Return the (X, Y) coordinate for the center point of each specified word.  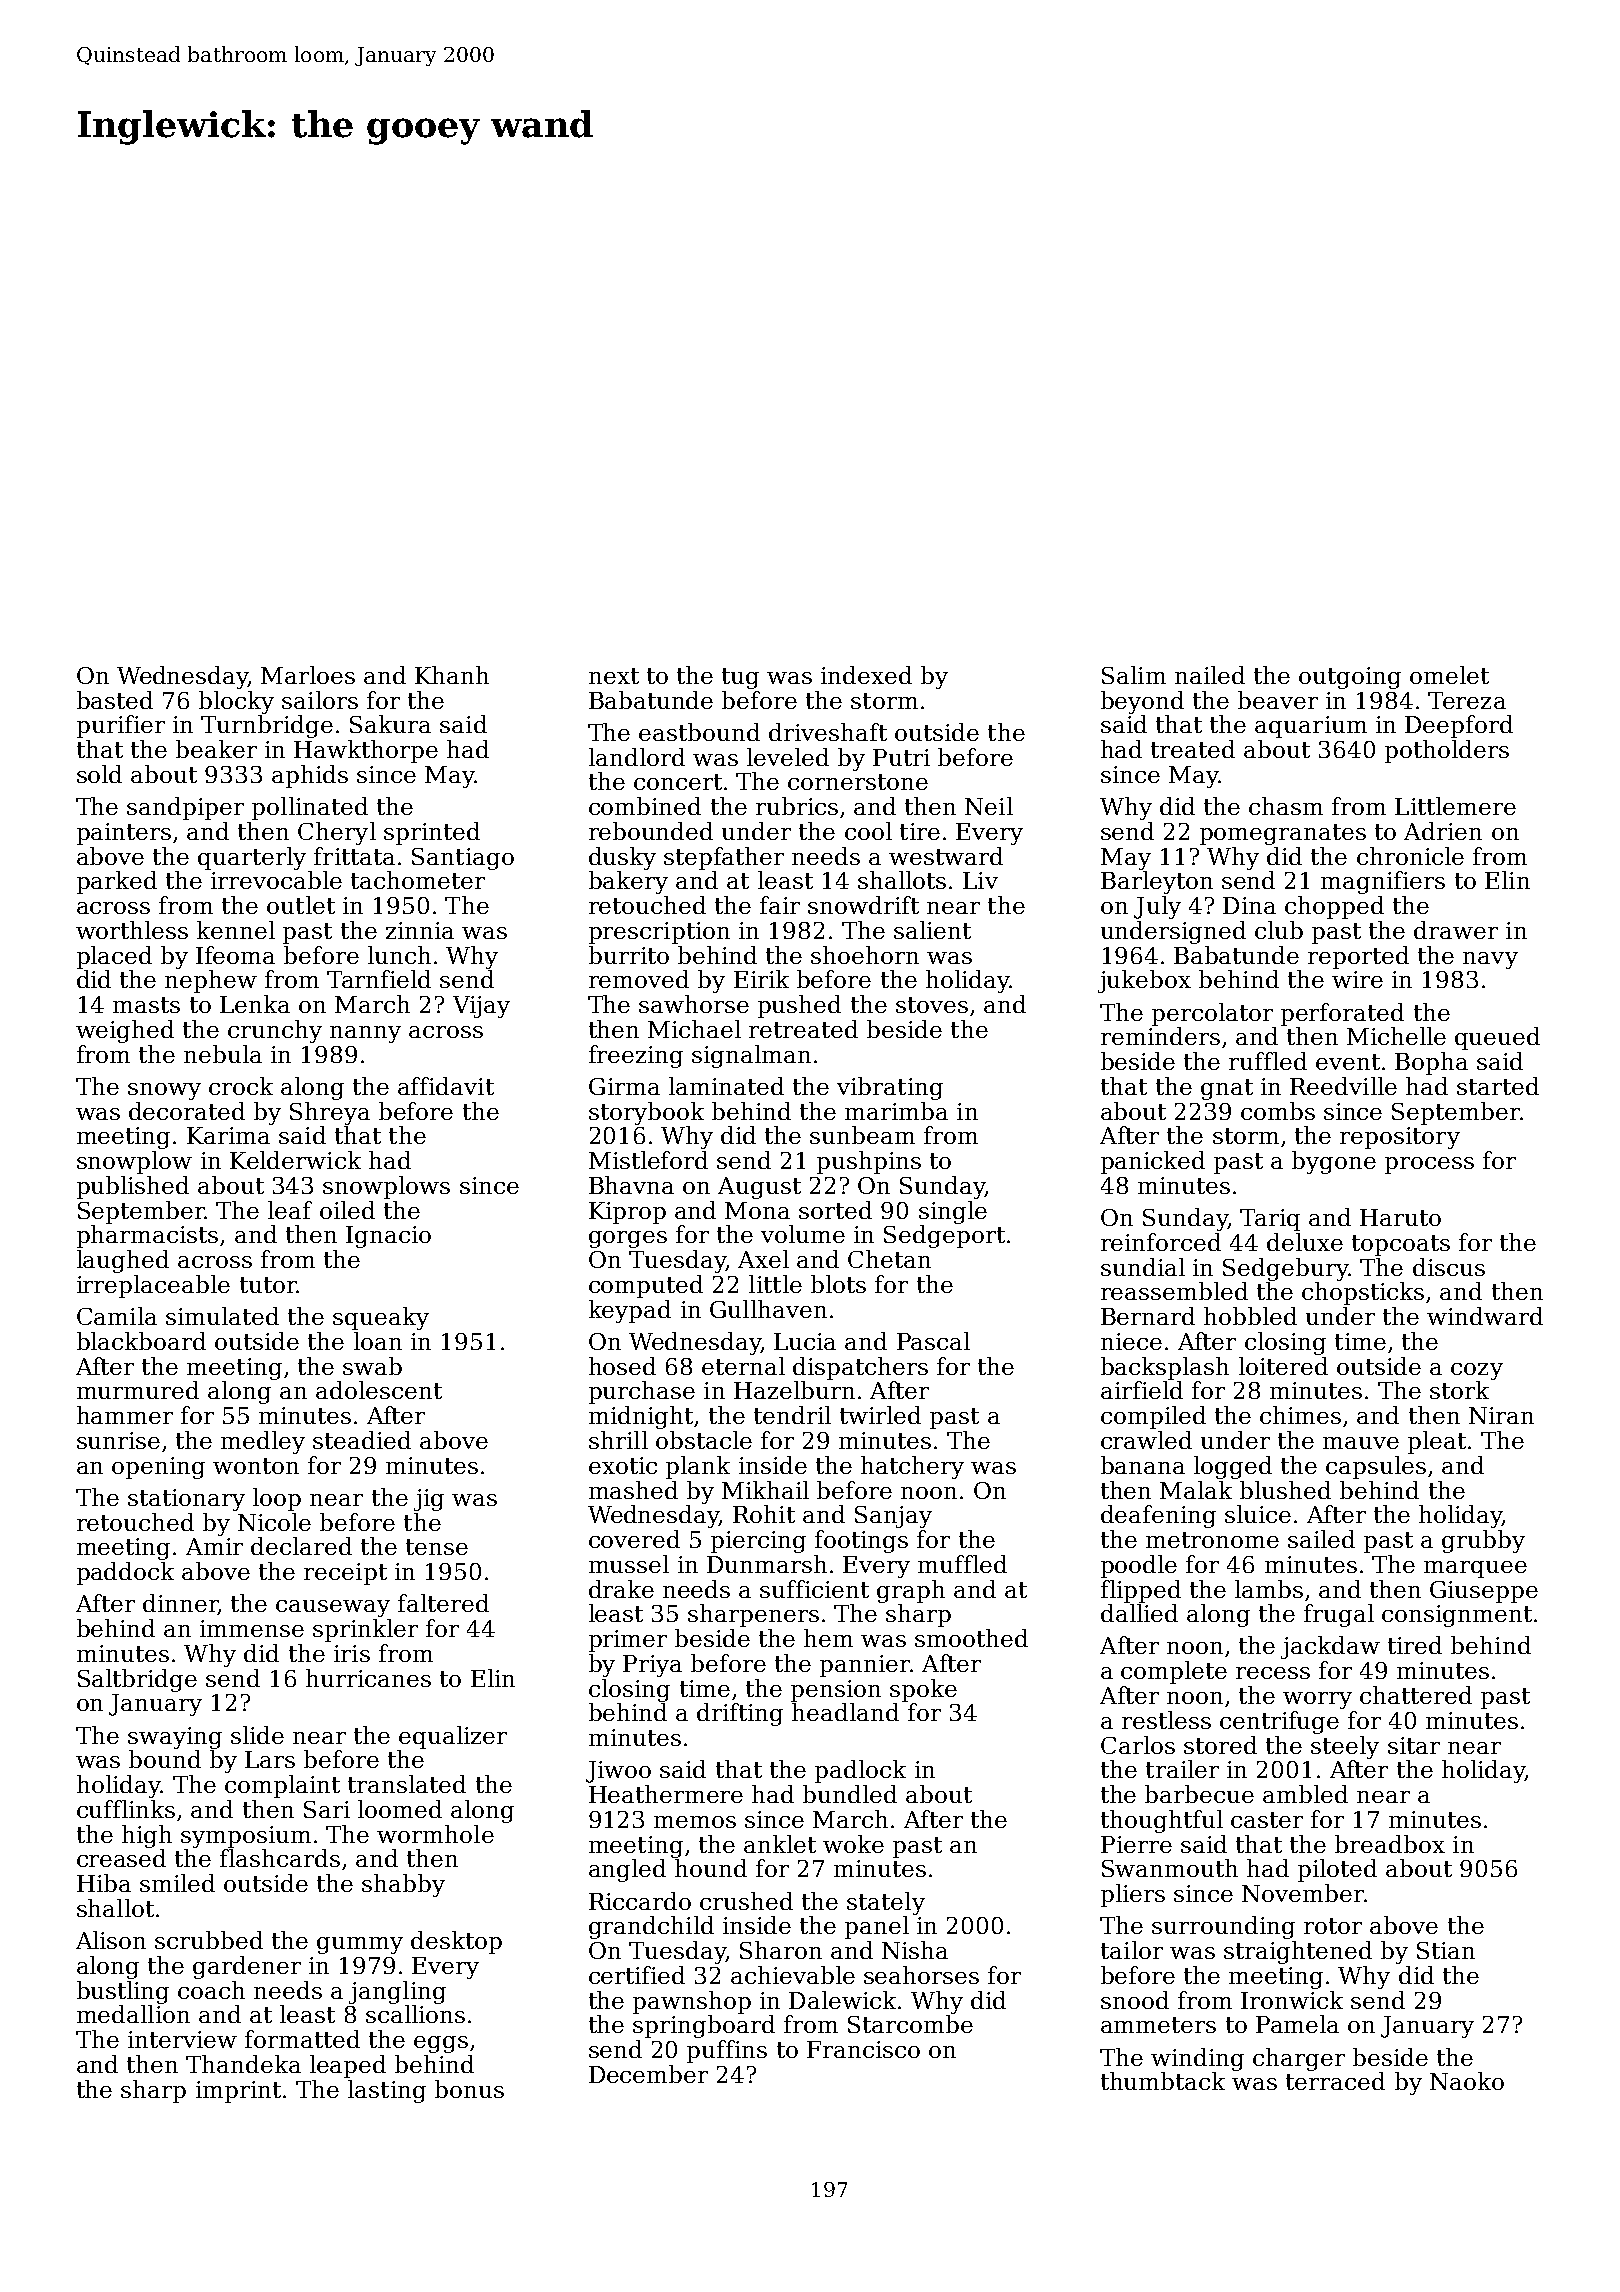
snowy (164, 1091)
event (1348, 1062)
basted (115, 700)
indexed (866, 675)
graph (911, 1591)
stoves (932, 1005)
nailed (1210, 675)
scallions (415, 2014)
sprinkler (365, 1630)
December (648, 2074)
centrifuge (1279, 1722)
